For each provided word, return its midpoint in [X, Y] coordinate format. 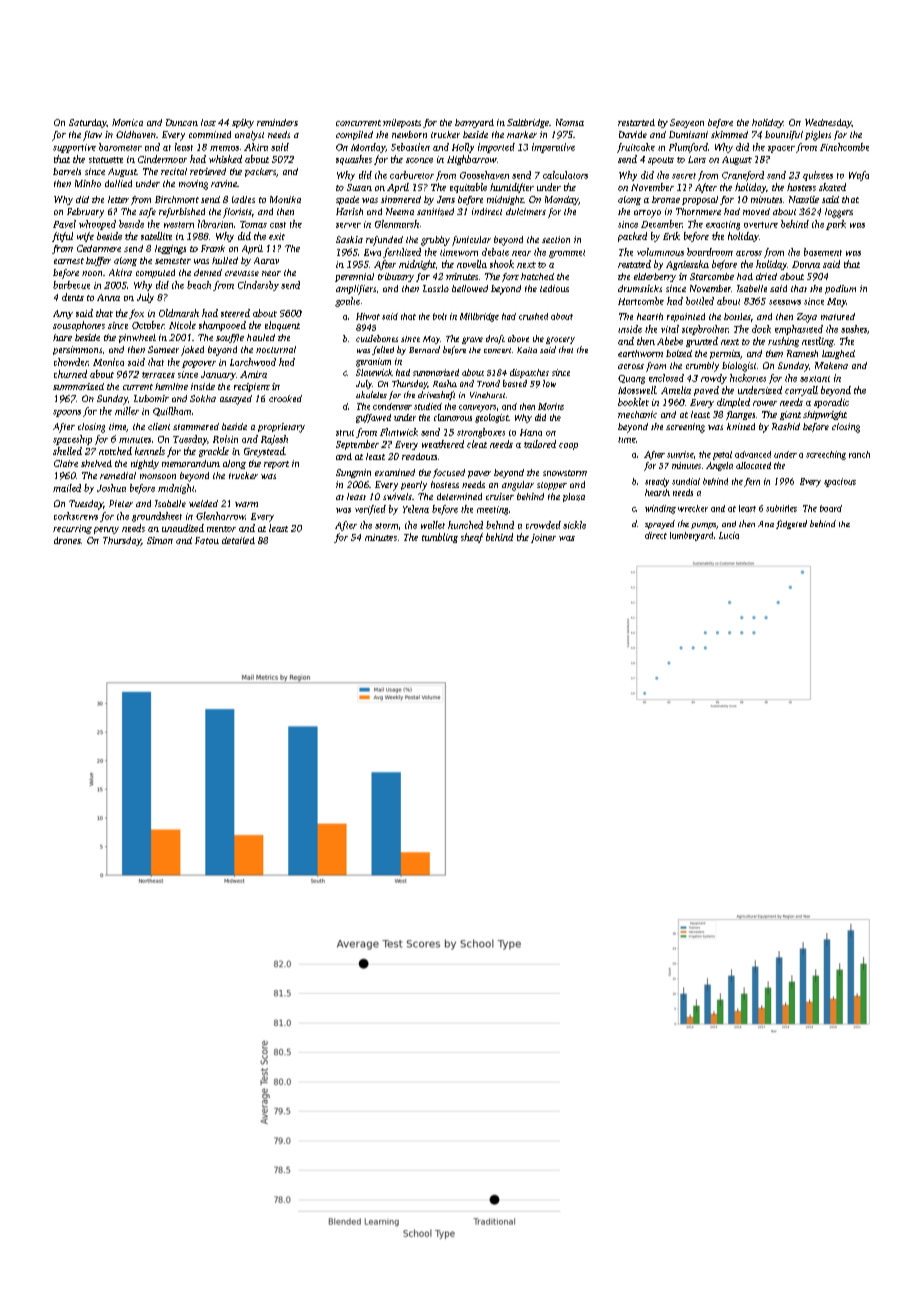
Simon [160, 540]
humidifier [512, 188]
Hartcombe [641, 301]
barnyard [474, 123]
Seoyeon [687, 123]
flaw [92, 136]
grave [472, 340]
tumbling [440, 538]
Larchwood [253, 362]
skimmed [729, 134]
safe [147, 213]
